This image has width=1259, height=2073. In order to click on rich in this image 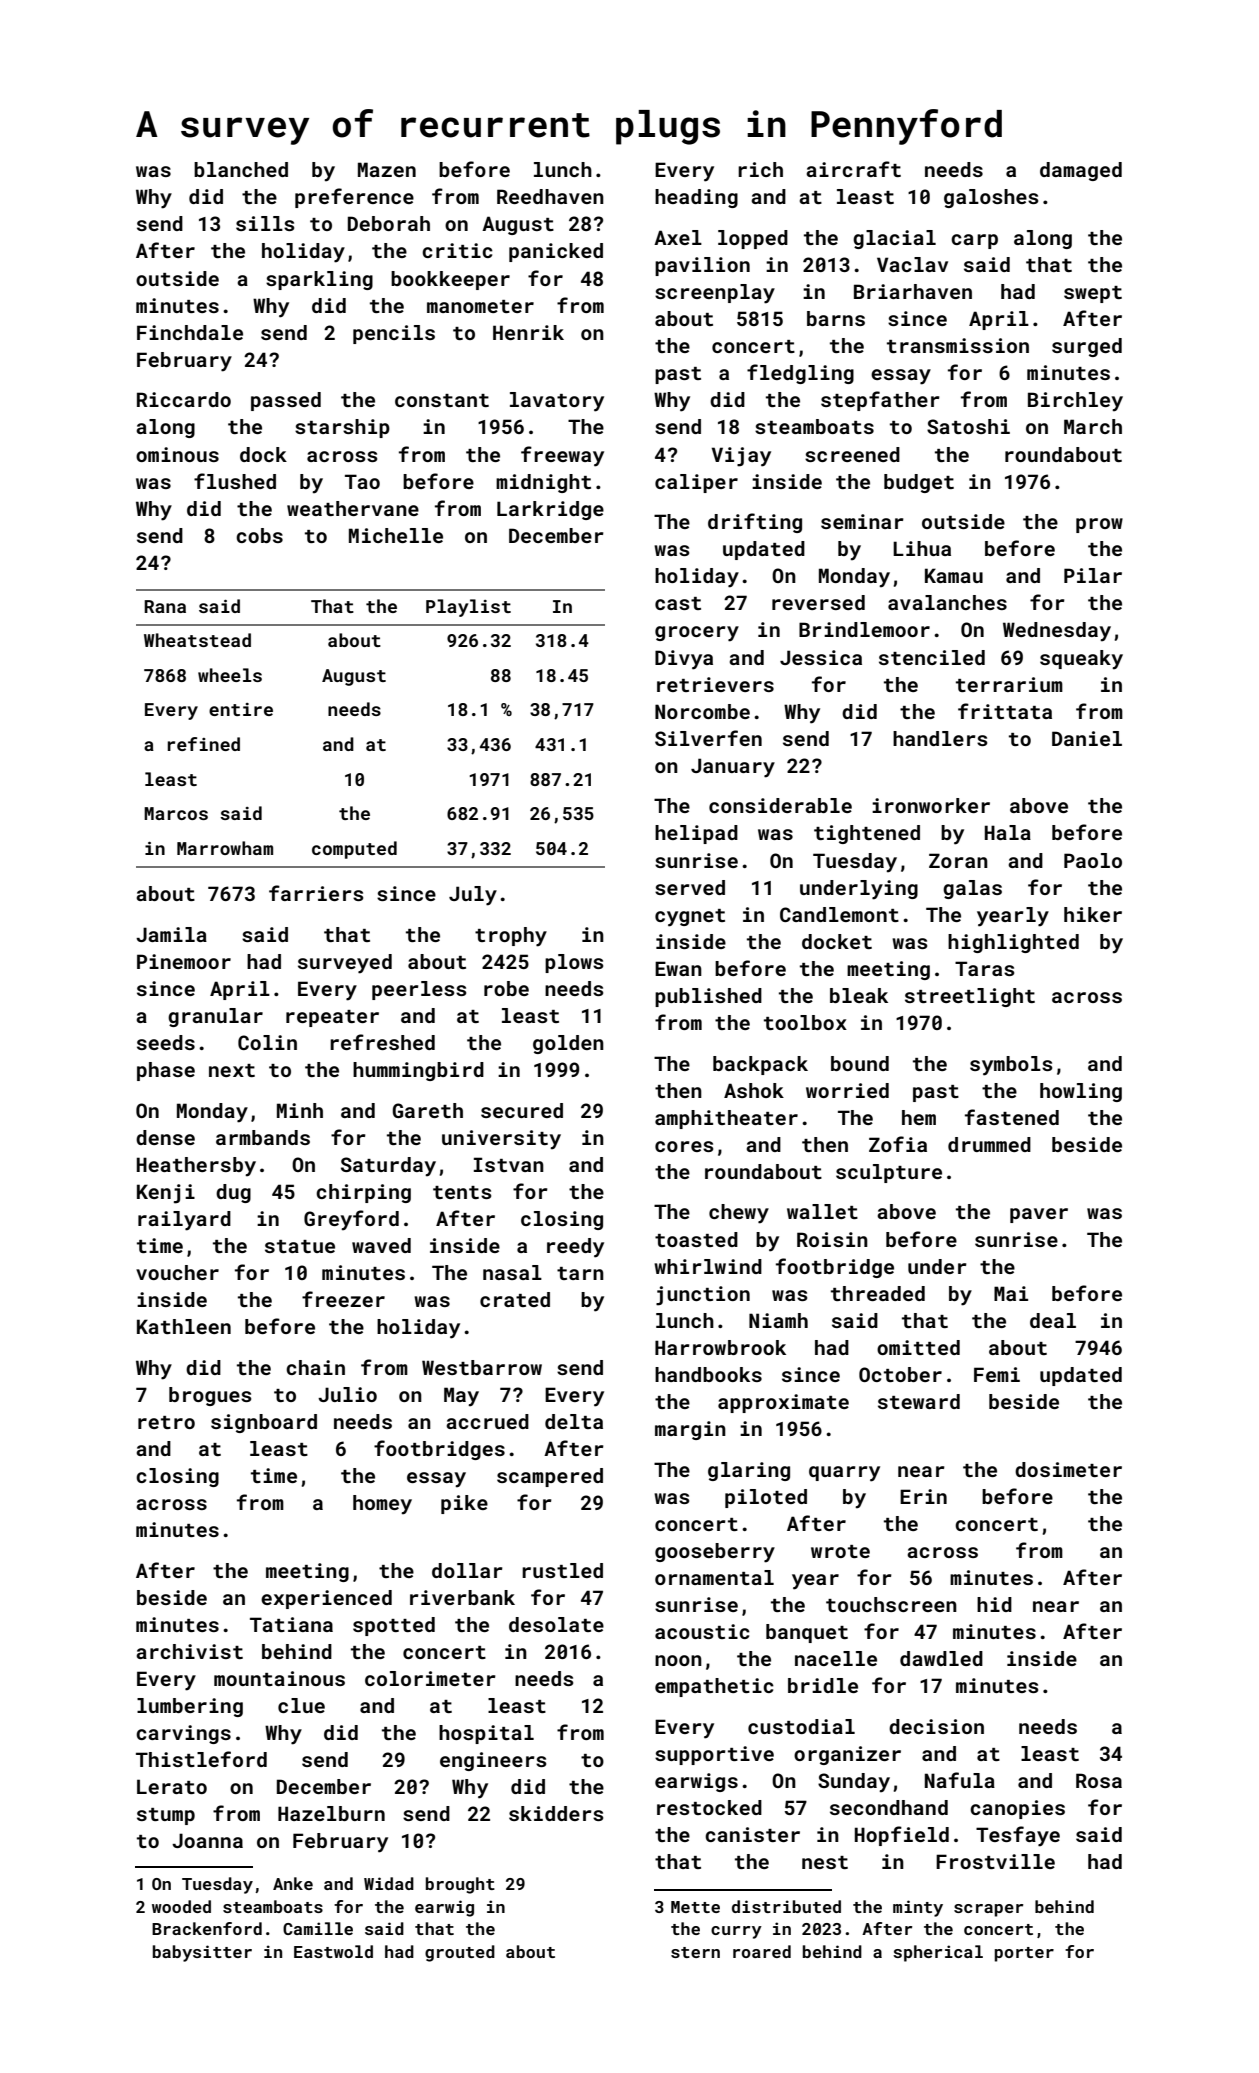, I will do `click(760, 169)`.
